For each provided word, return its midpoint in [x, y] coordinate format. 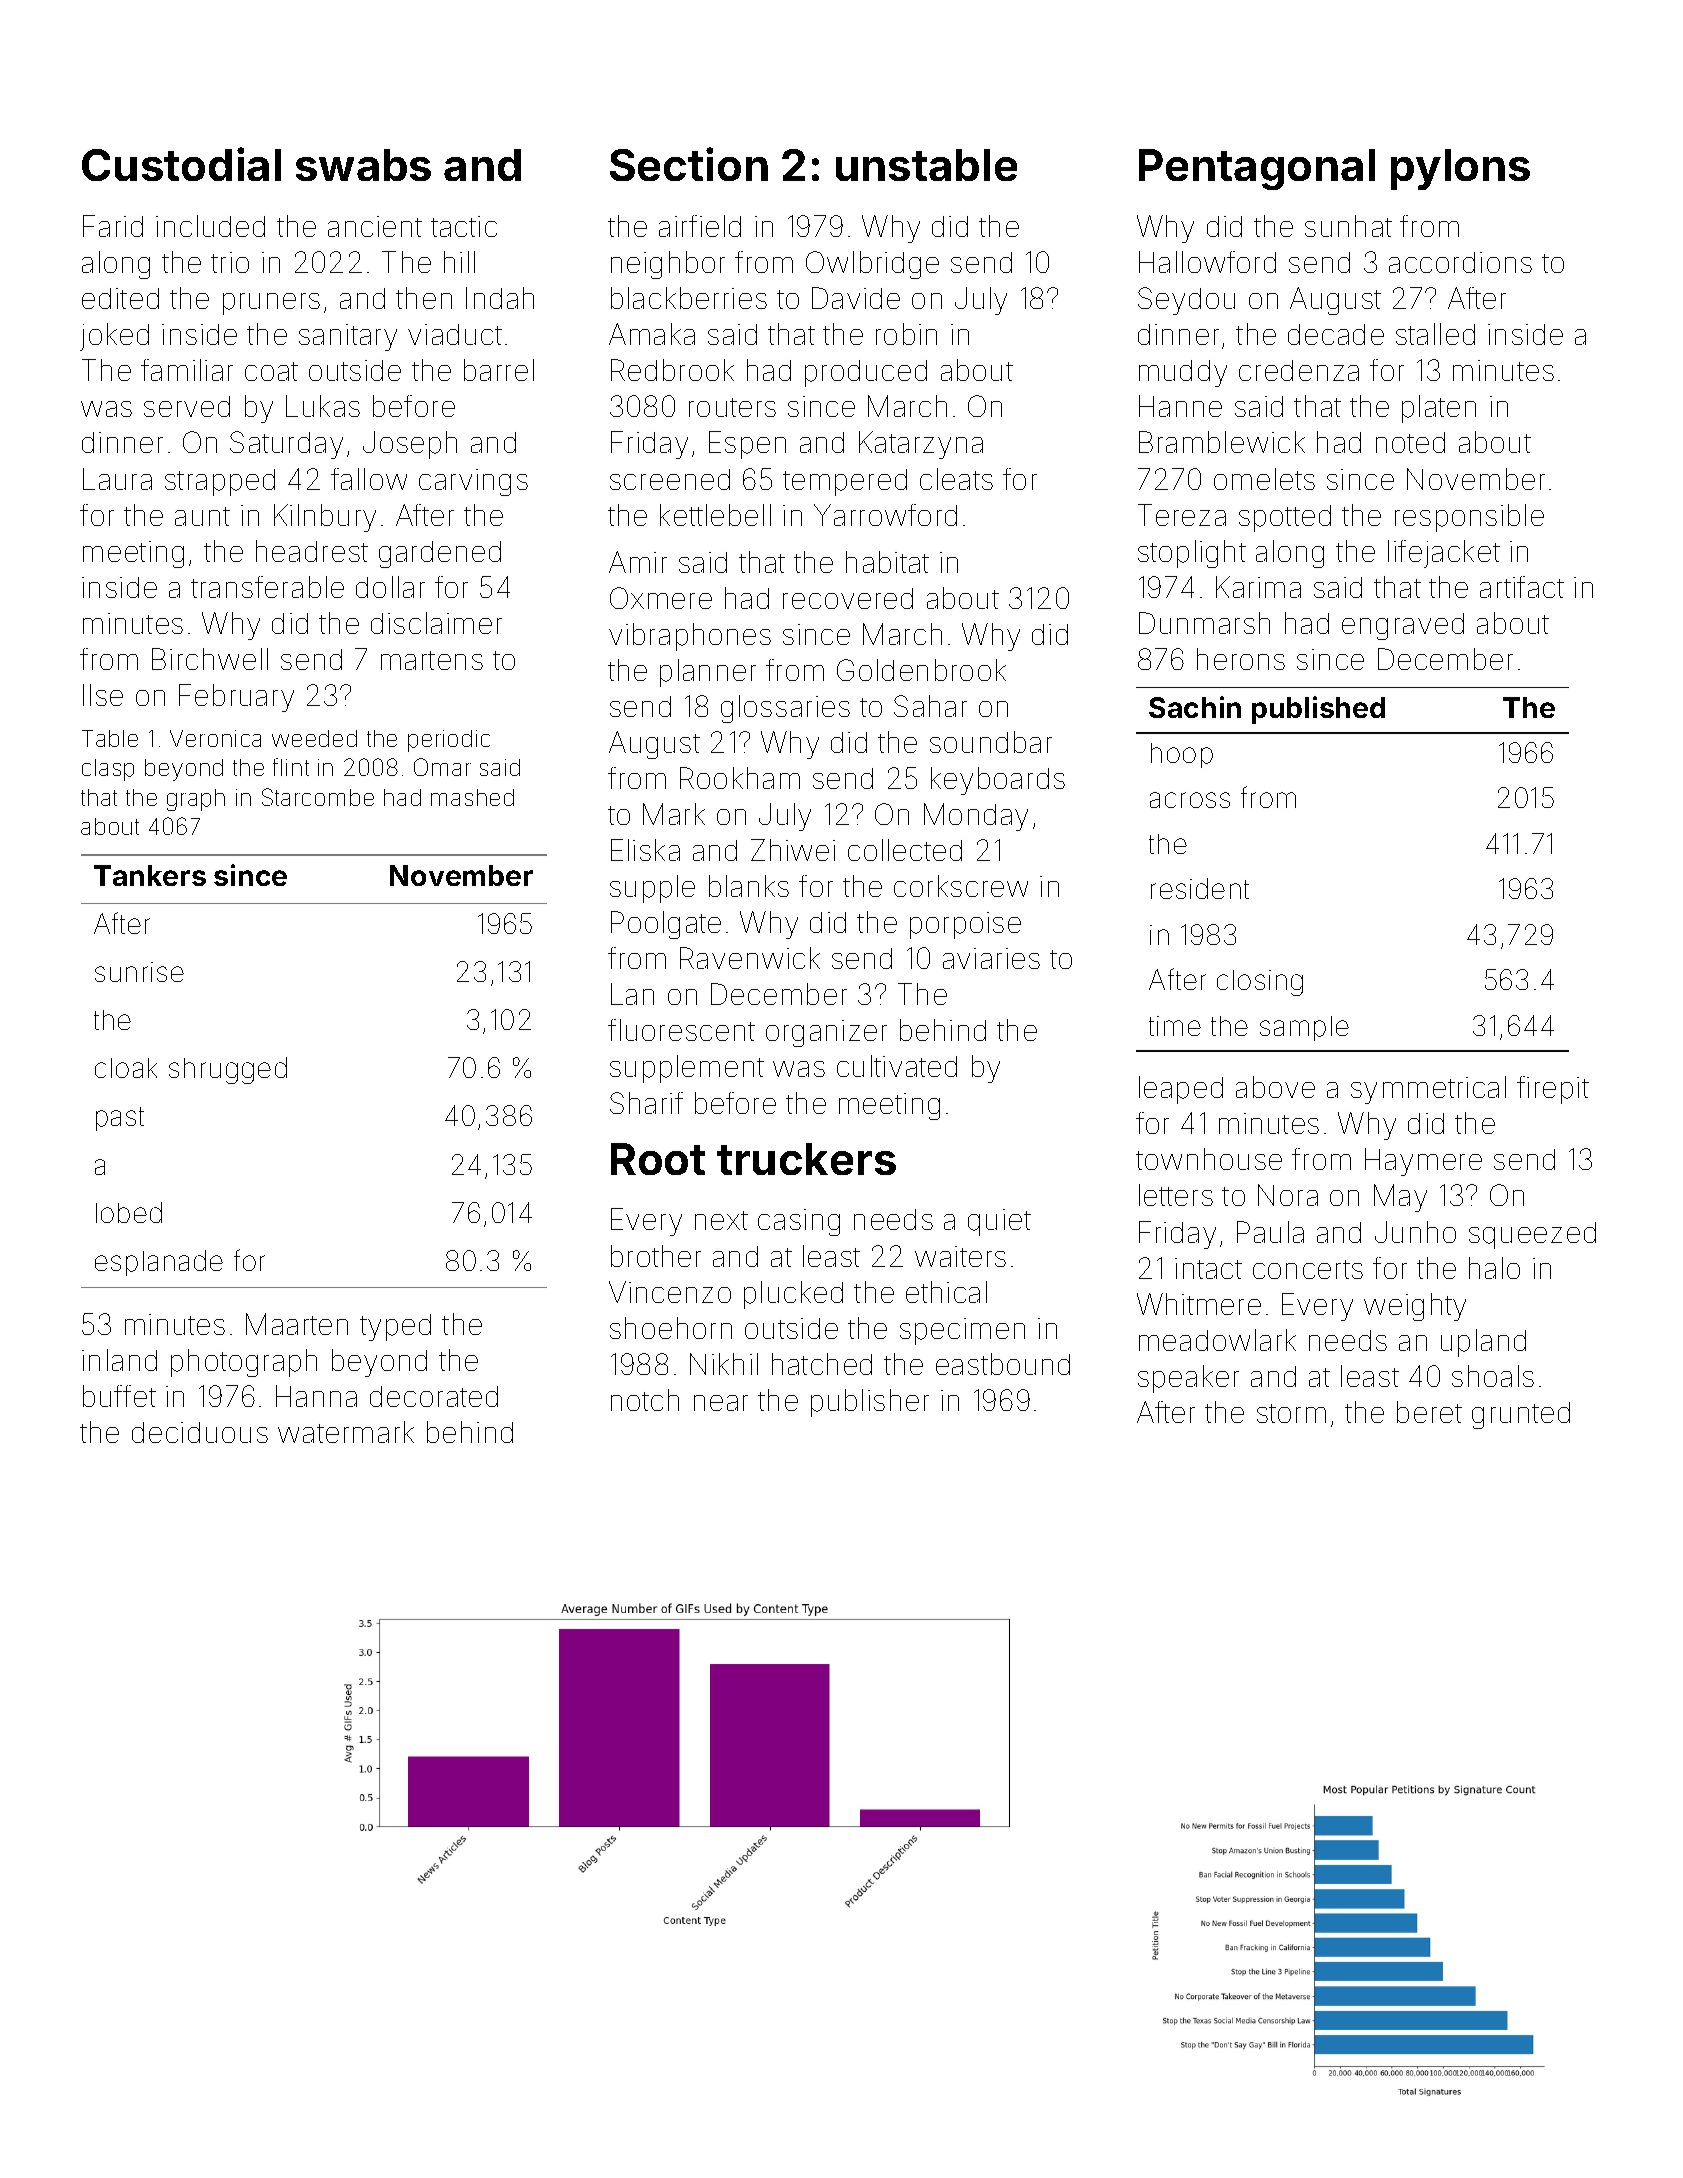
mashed [472, 797]
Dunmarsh [1204, 623]
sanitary [348, 337]
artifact [1522, 587]
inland [119, 1360]
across [1190, 800]
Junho [1415, 1232]
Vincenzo [670, 1292]
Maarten [297, 1324]
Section [689, 164]
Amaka [652, 334]
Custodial [181, 164]
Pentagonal [1257, 169]
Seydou [1186, 301]
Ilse [103, 695]
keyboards [998, 781]
